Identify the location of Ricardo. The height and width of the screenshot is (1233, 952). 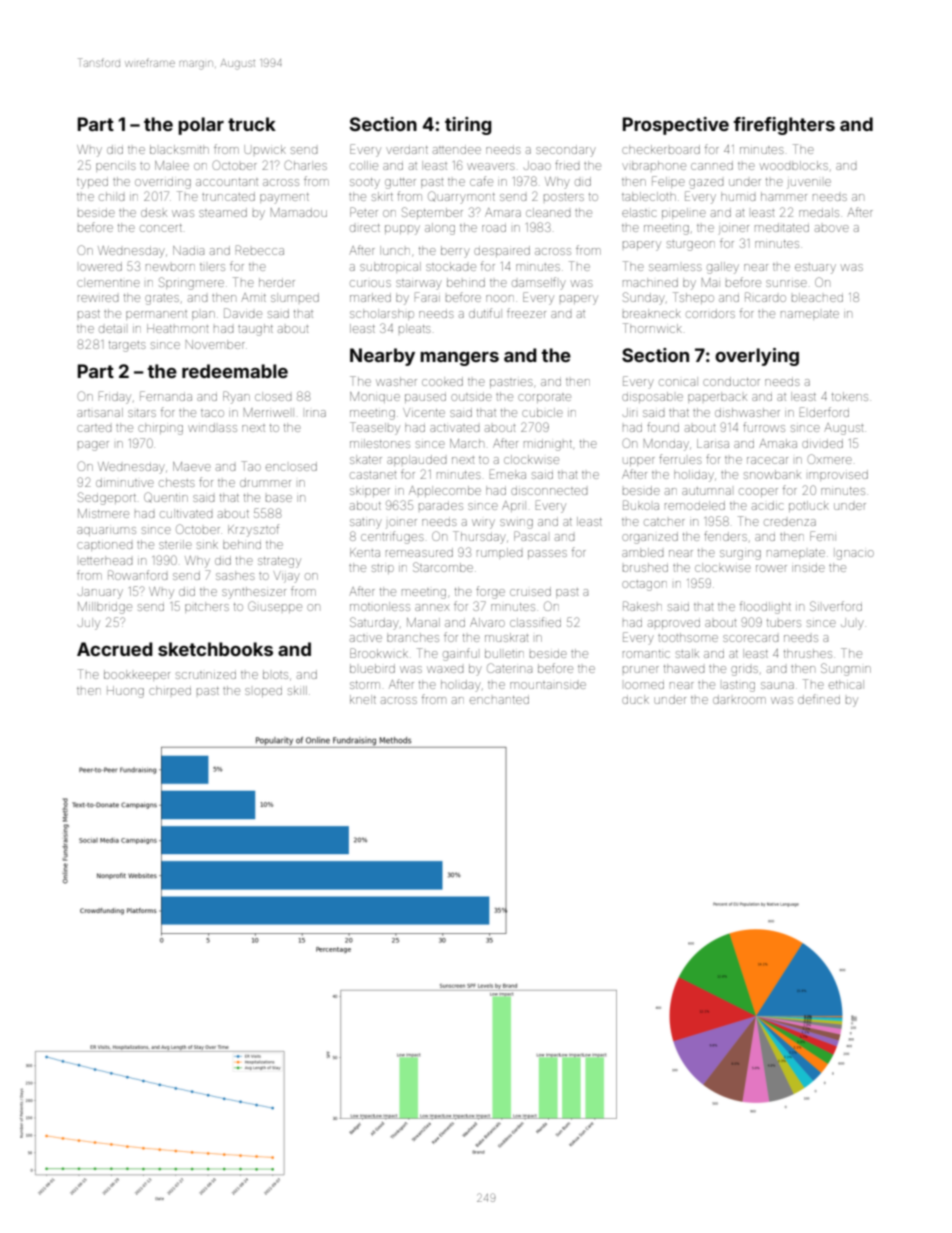
(765, 297).
